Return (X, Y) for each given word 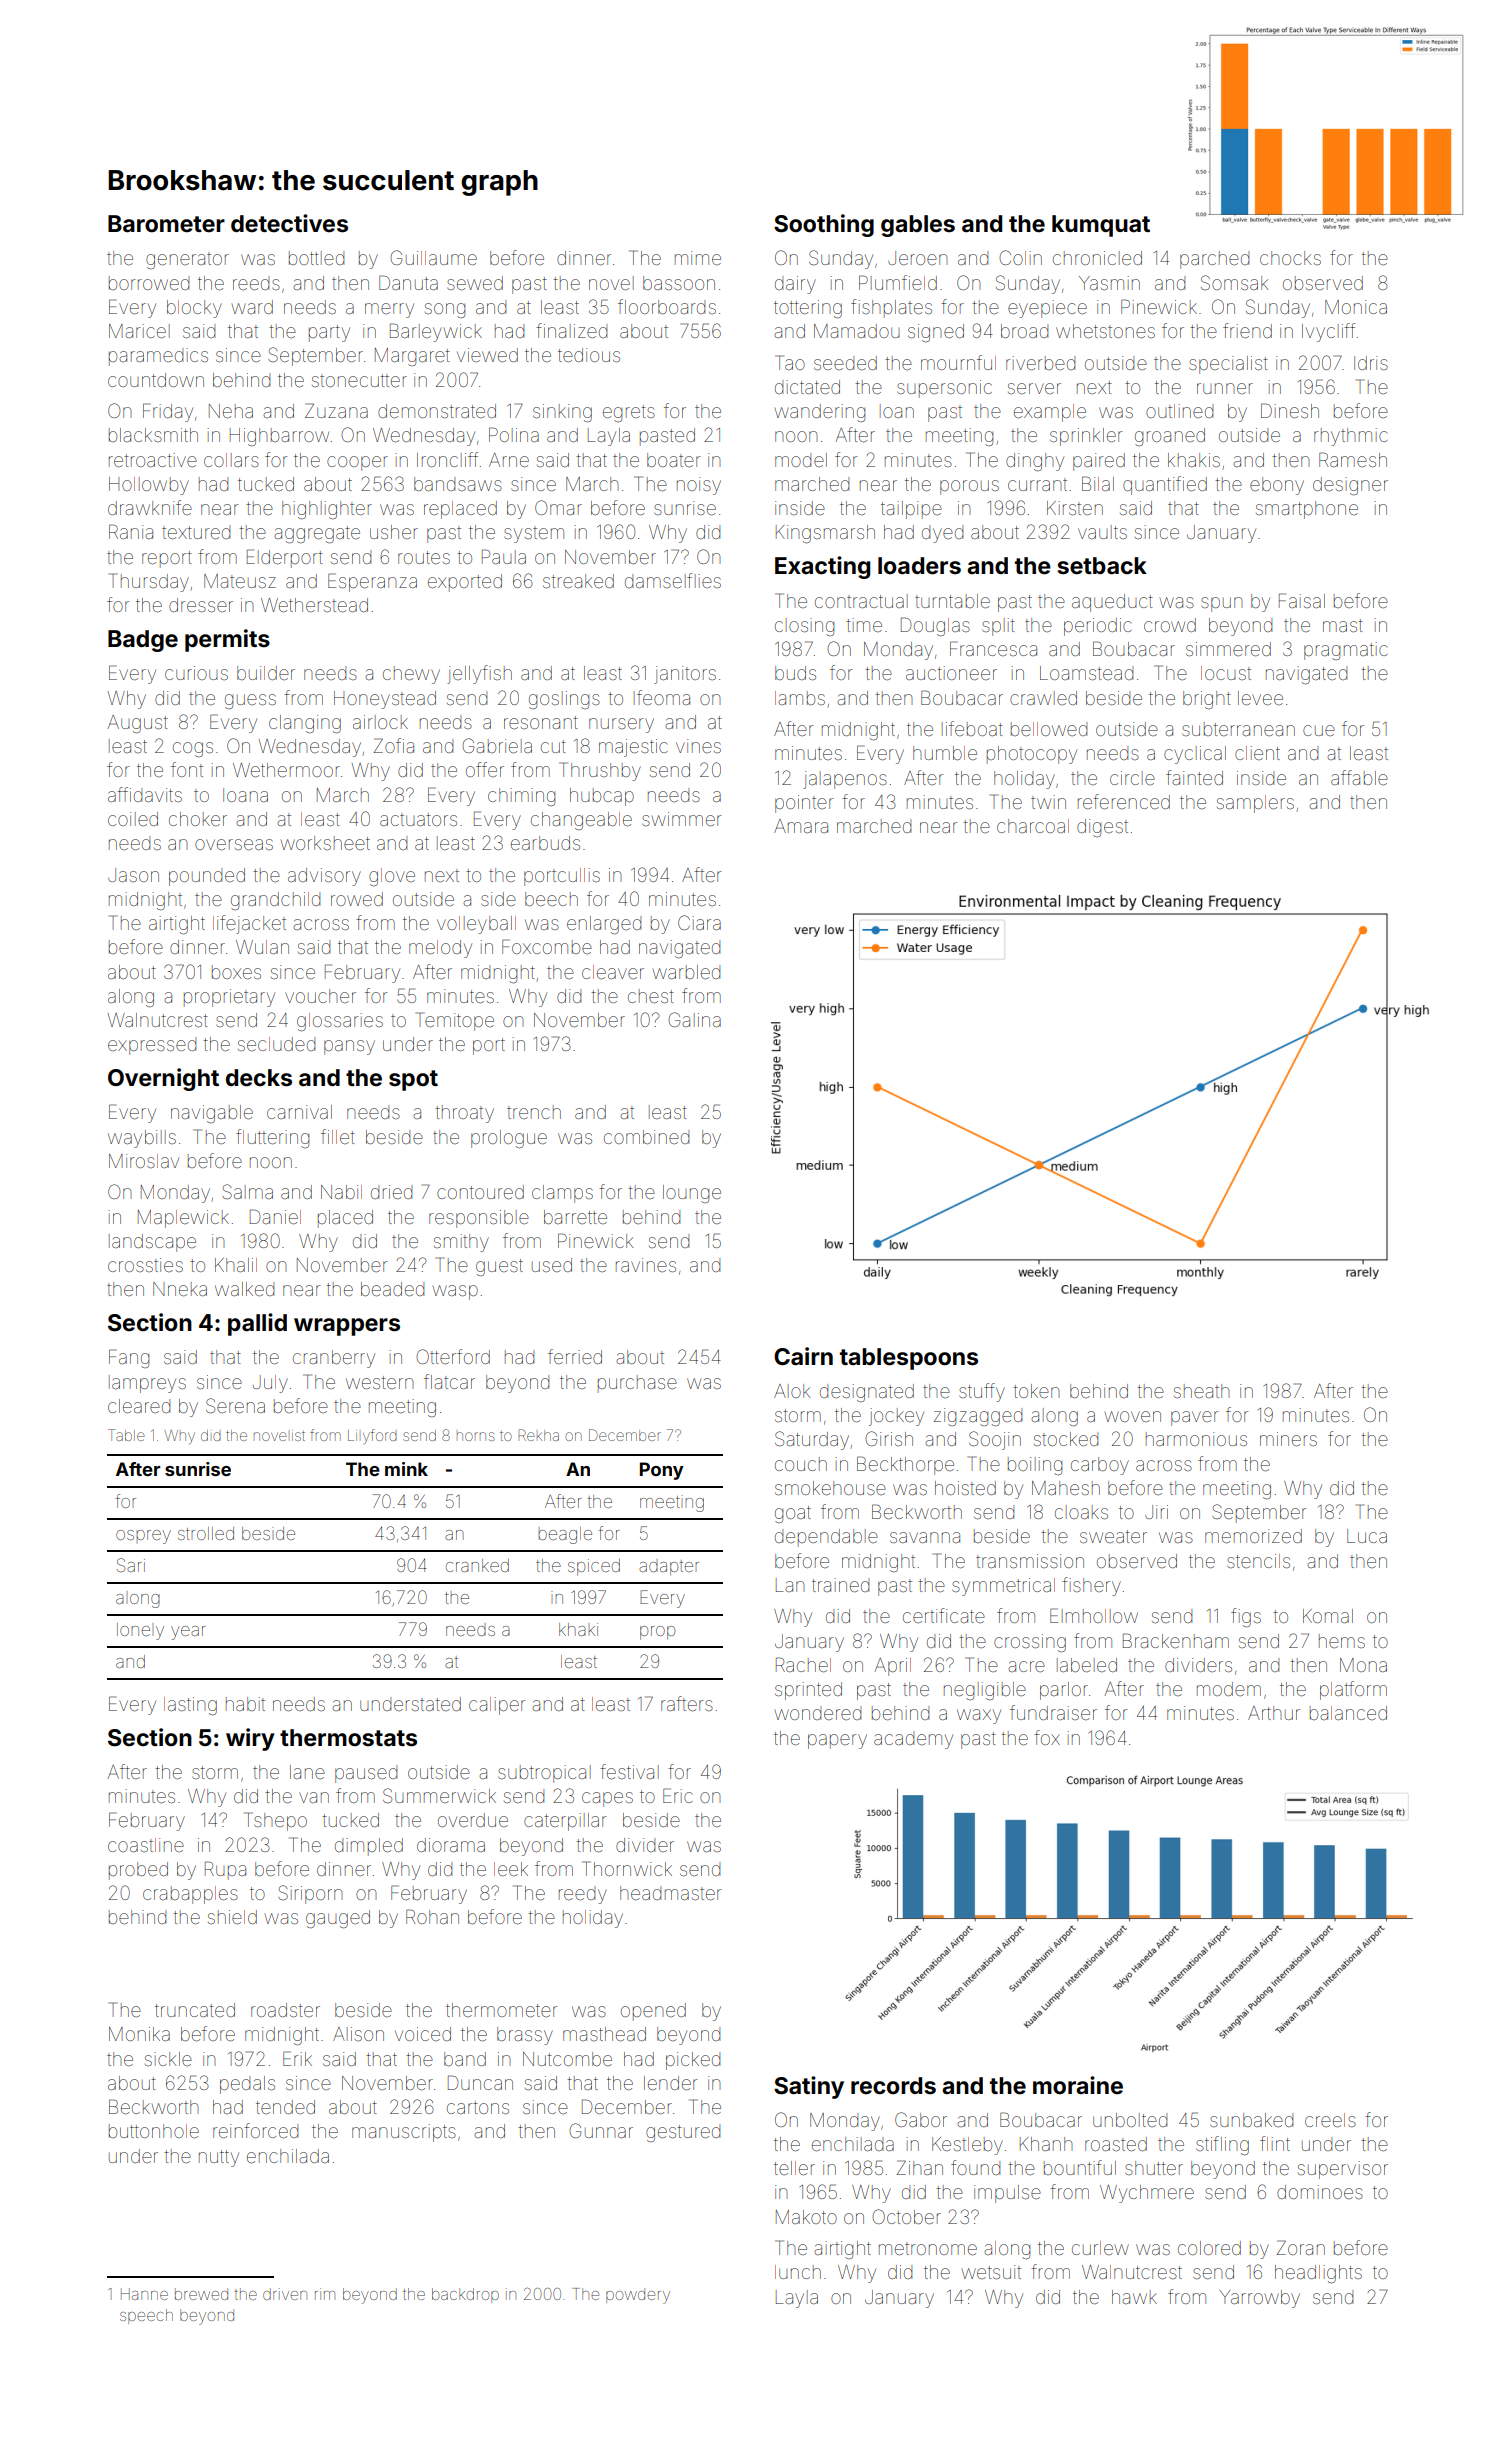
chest (651, 996)
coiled (133, 819)
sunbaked (1251, 2120)
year (188, 1633)
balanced (1348, 1713)
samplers (1255, 804)
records (893, 2086)
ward (252, 307)
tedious (589, 355)
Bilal (1098, 483)
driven (285, 2294)
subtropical (544, 1774)
